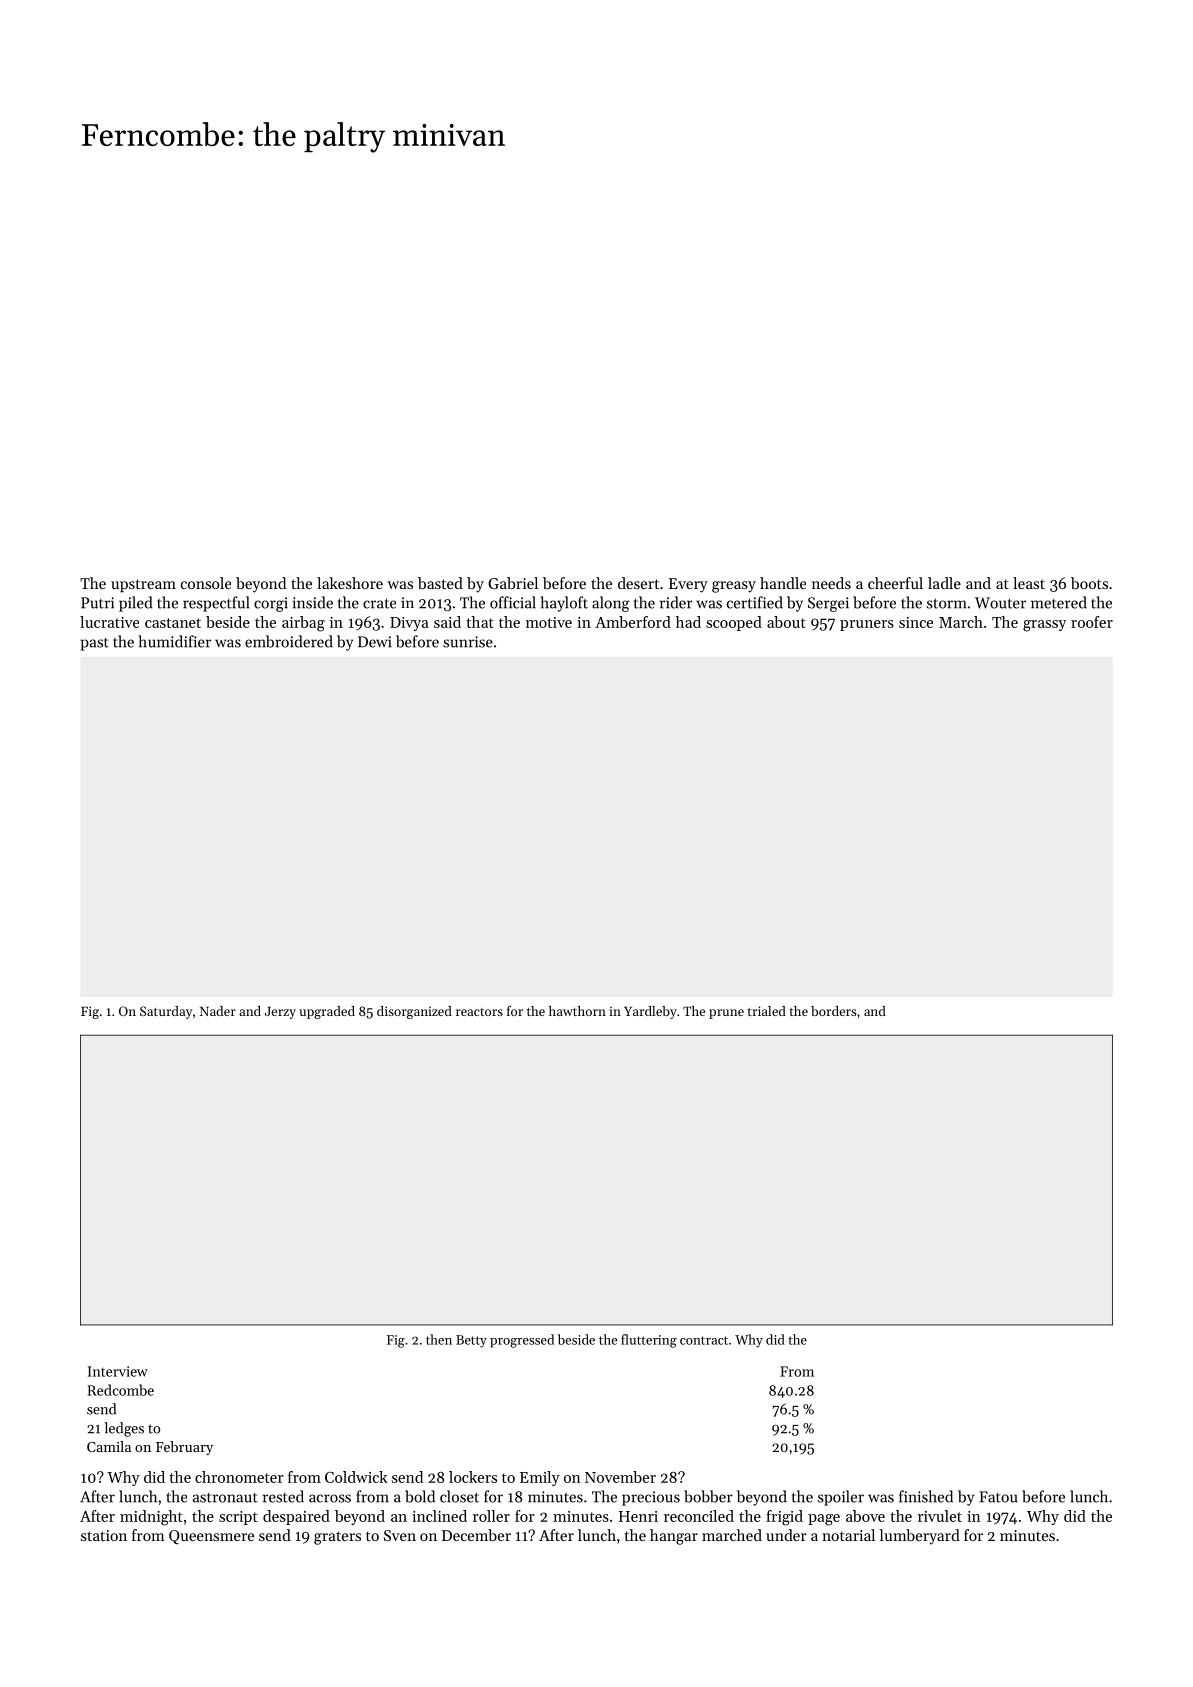 This screenshot has width=1193, height=1687. What do you see at coordinates (337, 1538) in the screenshot?
I see `graters` at bounding box center [337, 1538].
